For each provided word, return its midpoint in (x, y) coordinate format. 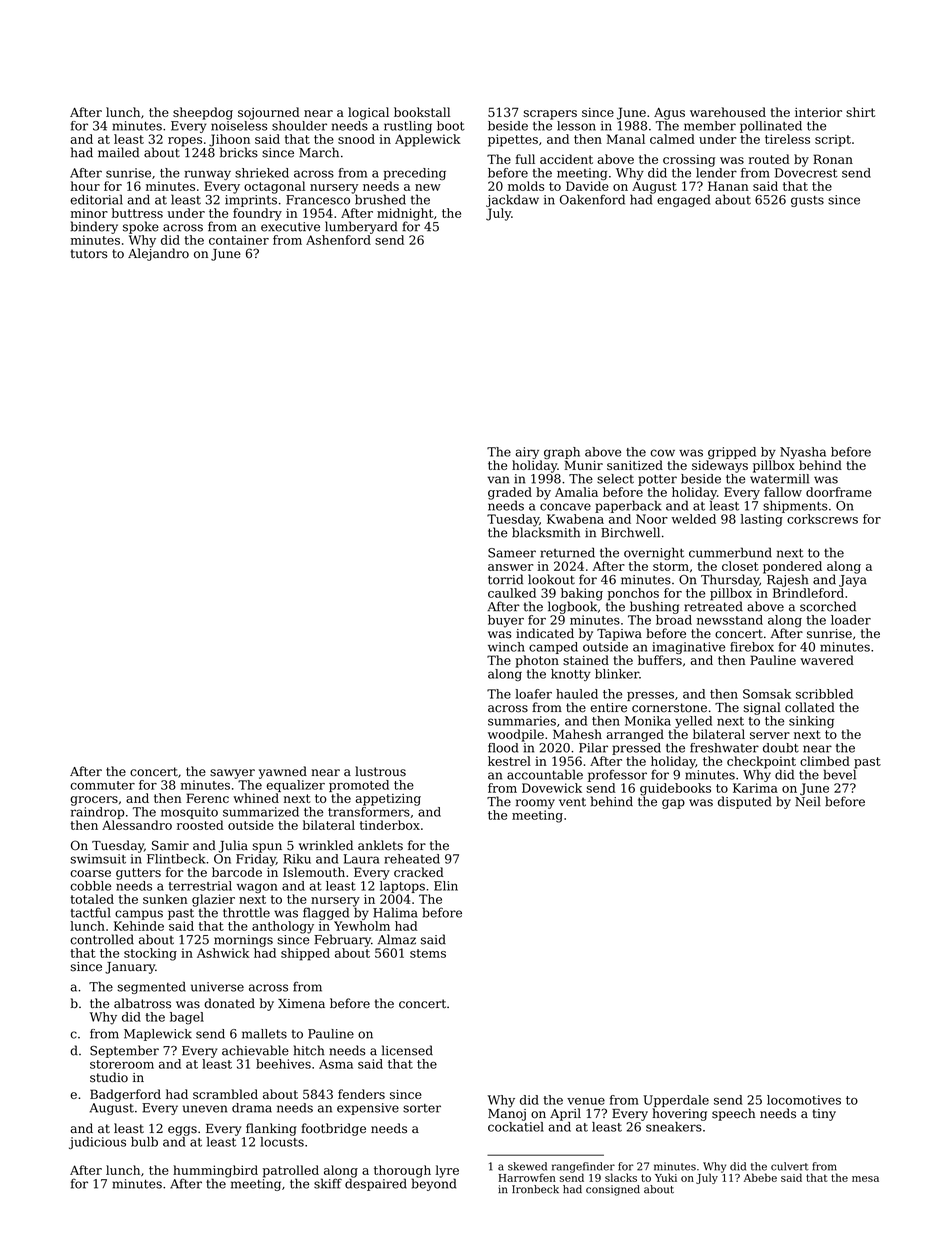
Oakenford (592, 199)
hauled (577, 694)
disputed (745, 802)
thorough (402, 1171)
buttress (137, 213)
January (130, 968)
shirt (860, 112)
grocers (94, 801)
